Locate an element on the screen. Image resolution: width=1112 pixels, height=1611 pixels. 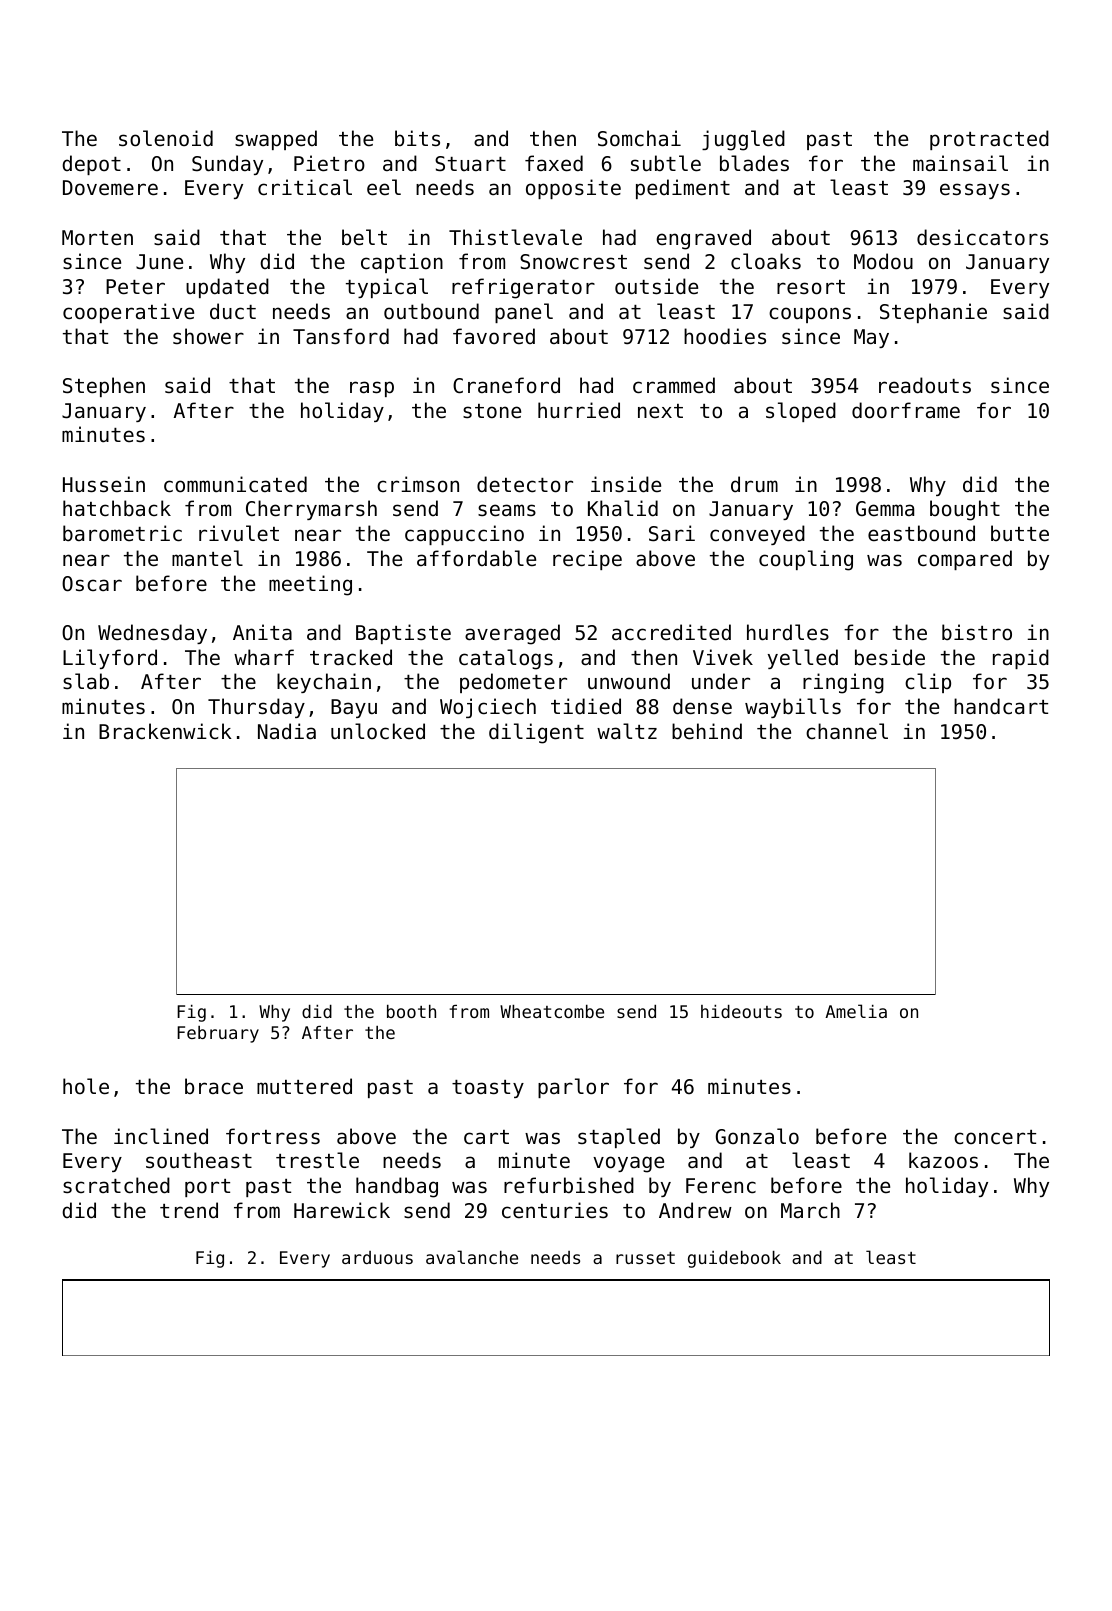
blades is located at coordinates (754, 163).
